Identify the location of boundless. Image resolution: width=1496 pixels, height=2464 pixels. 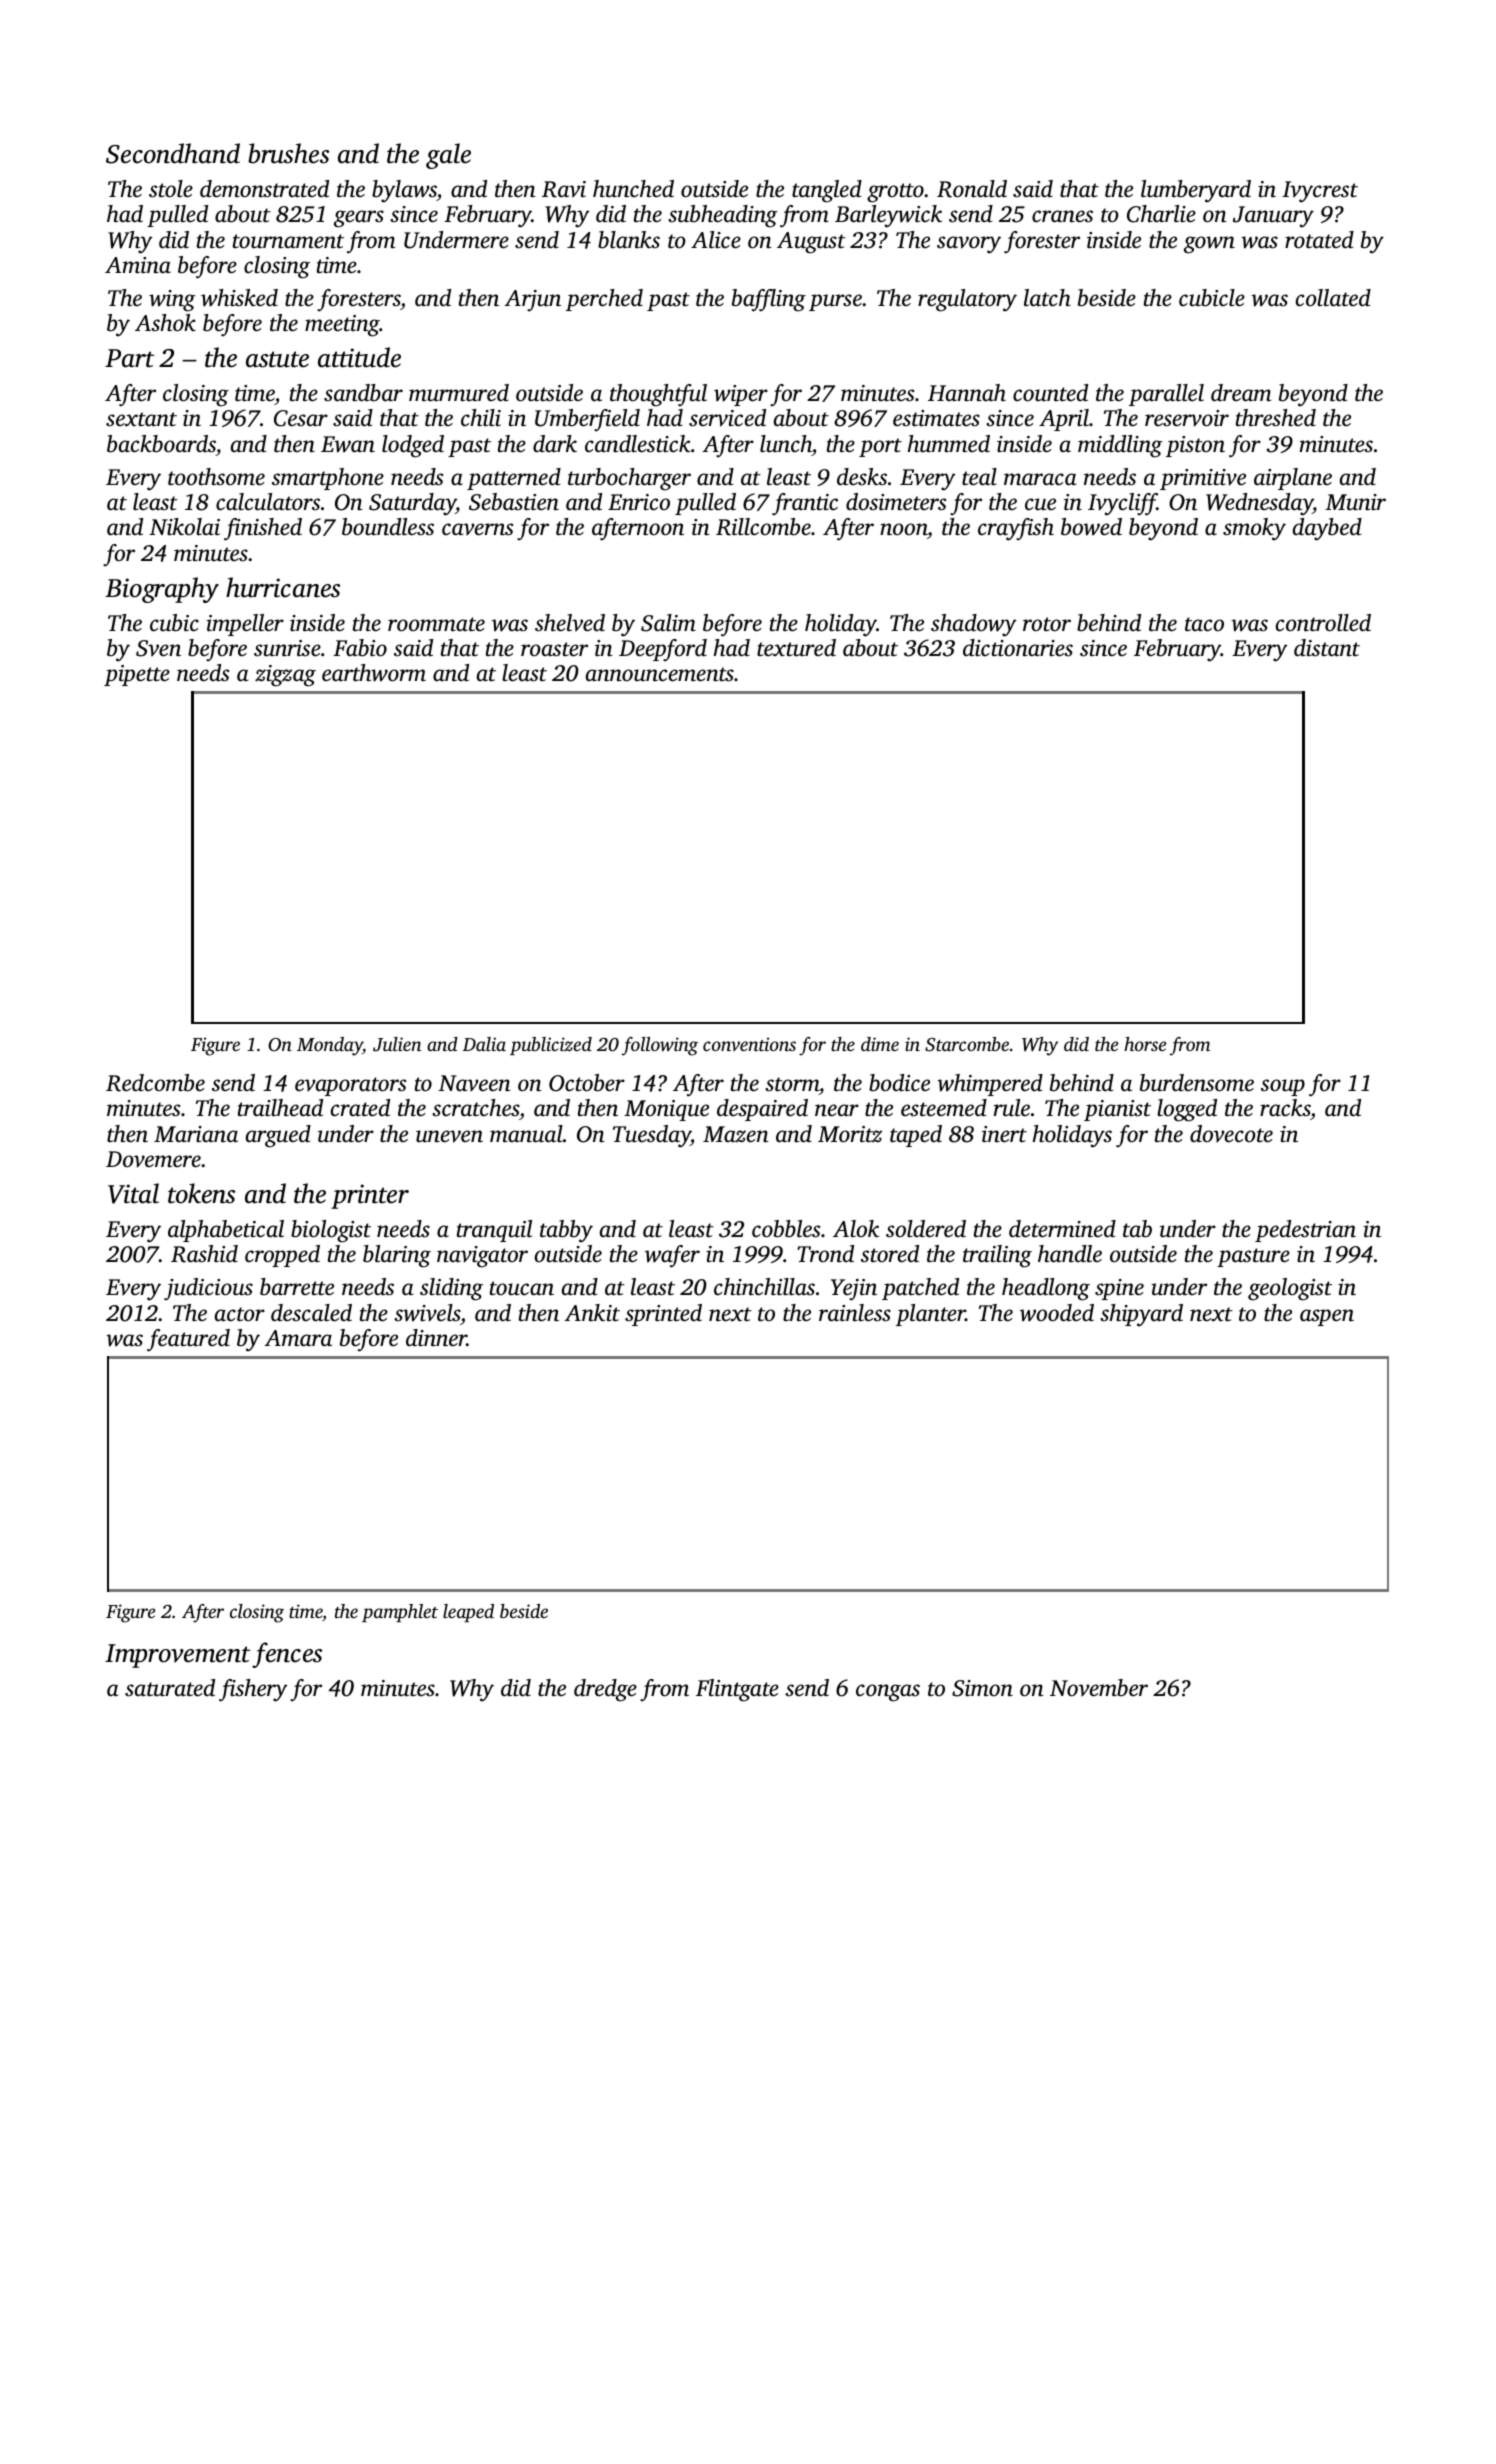
(388, 527).
